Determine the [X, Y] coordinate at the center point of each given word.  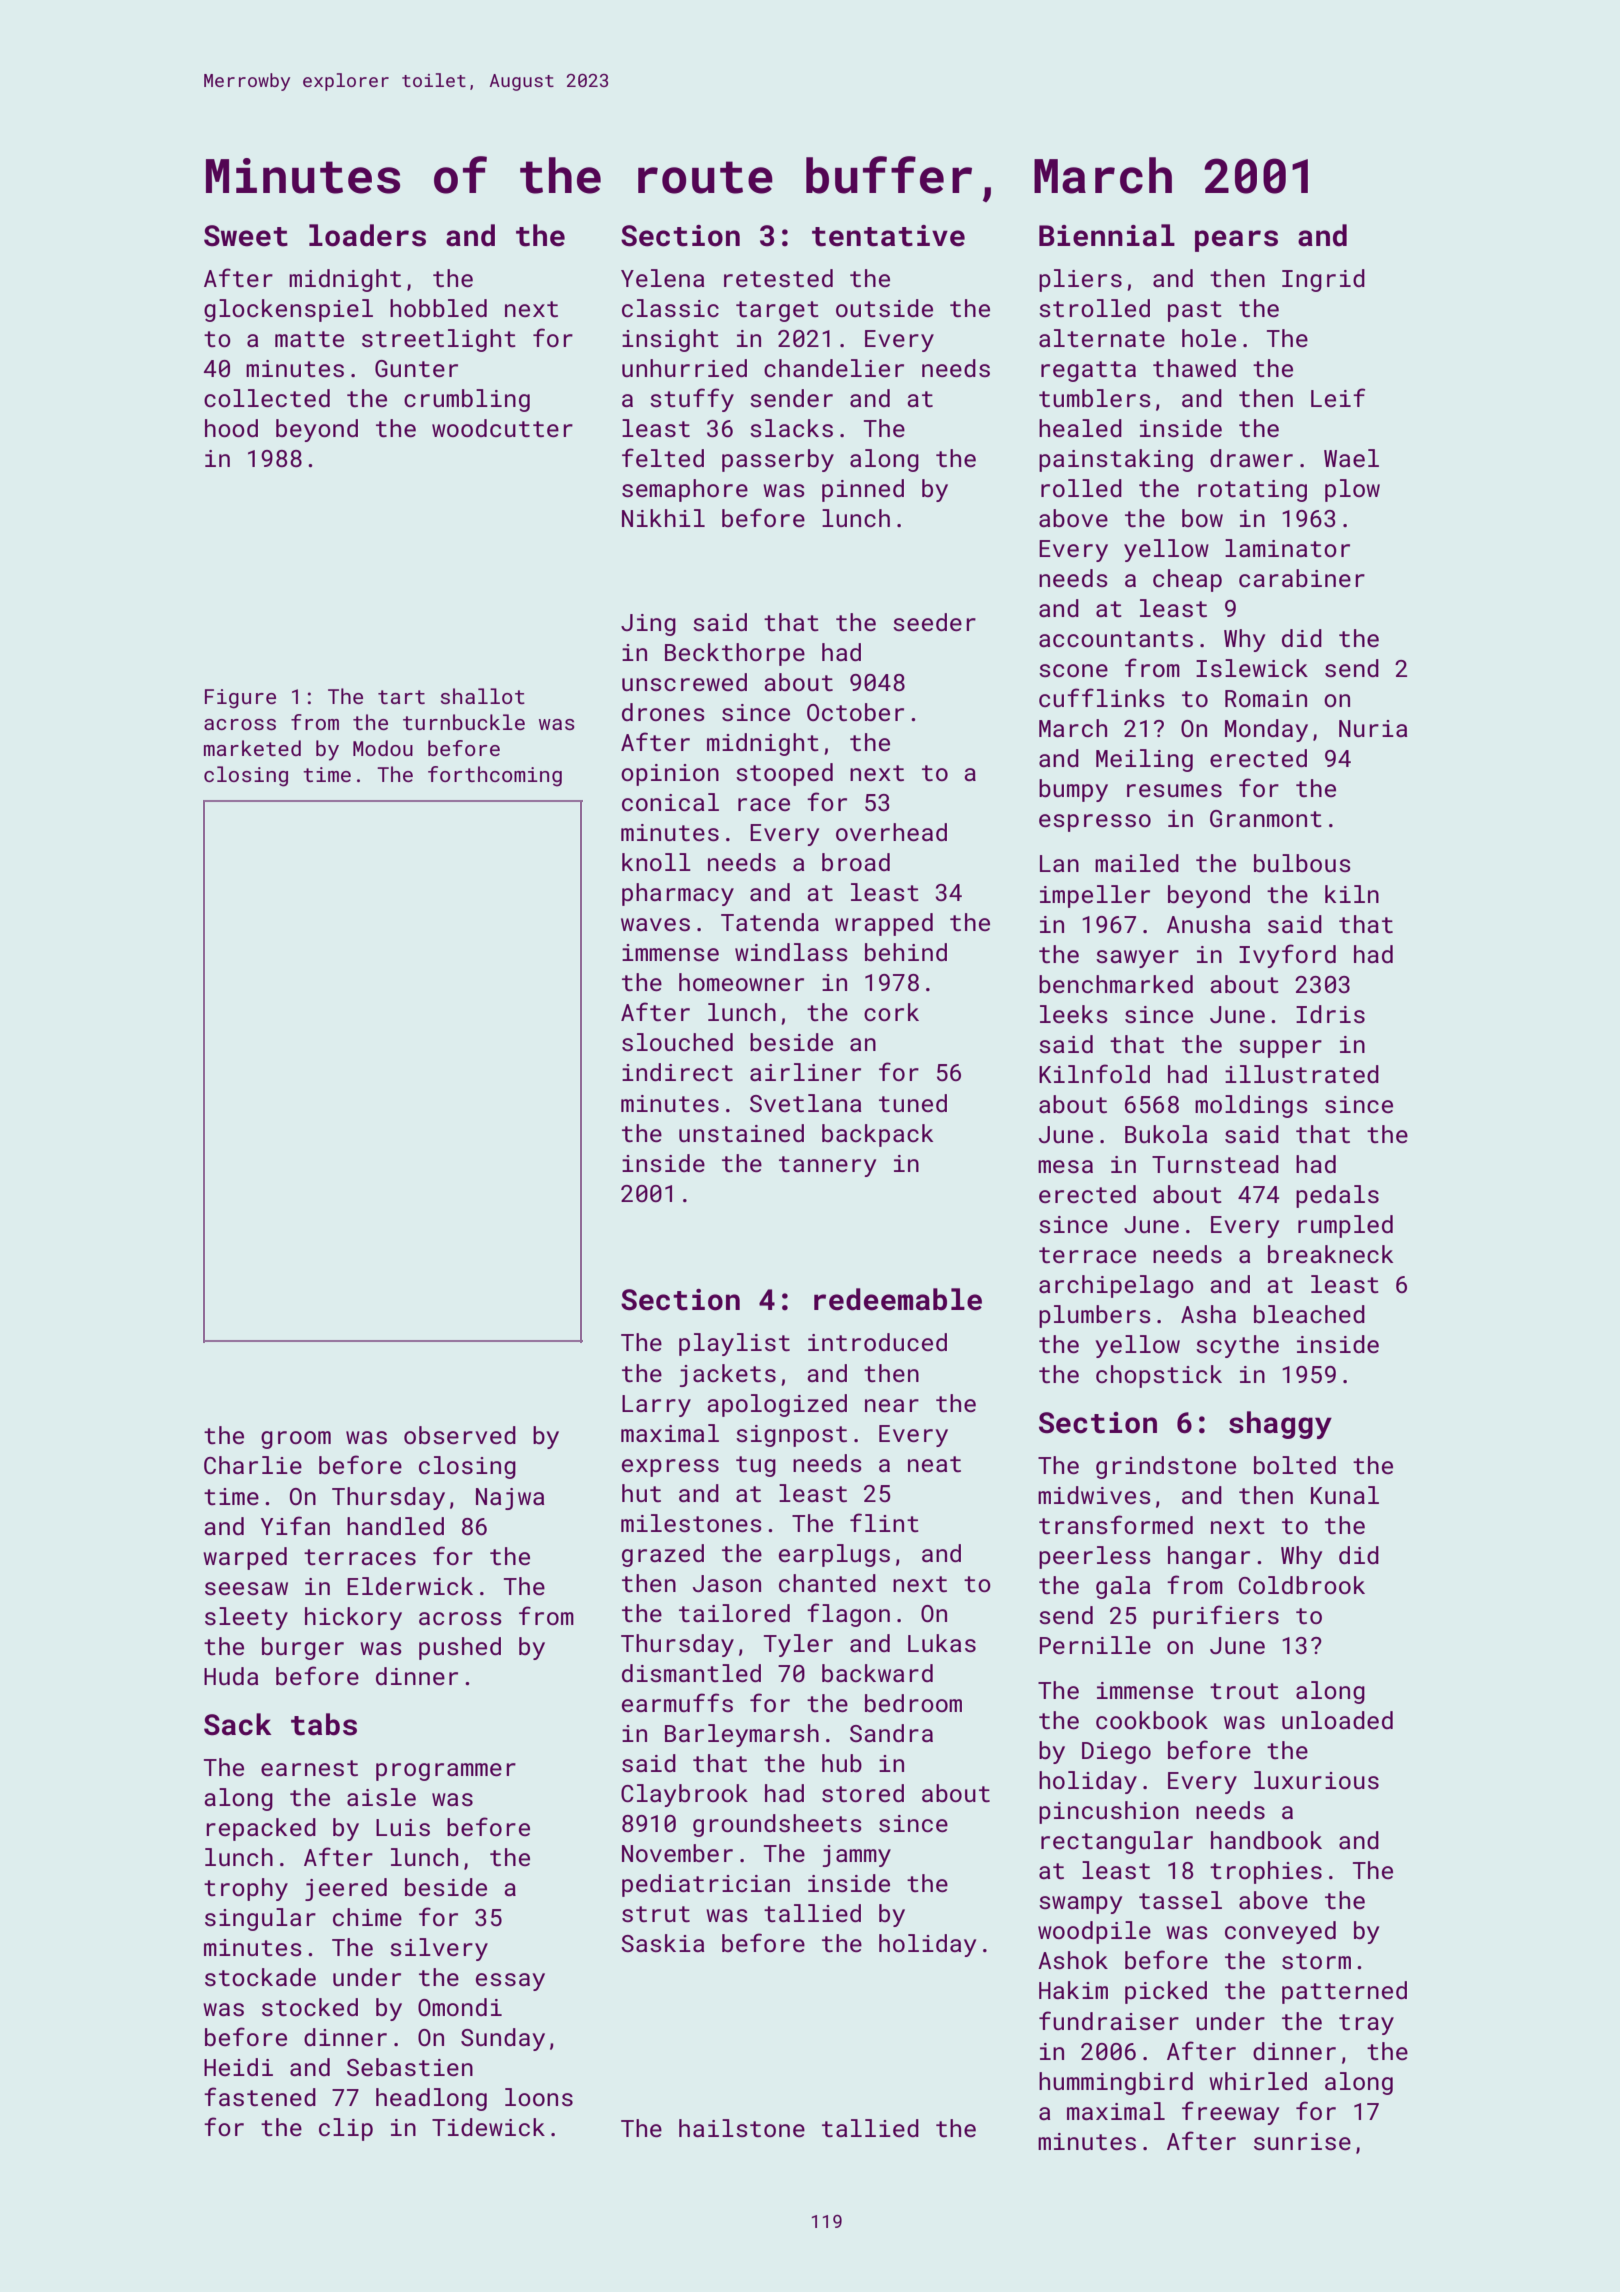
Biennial [1107, 235]
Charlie [253, 1465]
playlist [734, 1344]
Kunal [1345, 1495]
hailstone [742, 2128]
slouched [677, 1042]
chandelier [834, 368]
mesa [1065, 1166]
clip [346, 2129]
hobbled [438, 308]
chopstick [1159, 1376]
